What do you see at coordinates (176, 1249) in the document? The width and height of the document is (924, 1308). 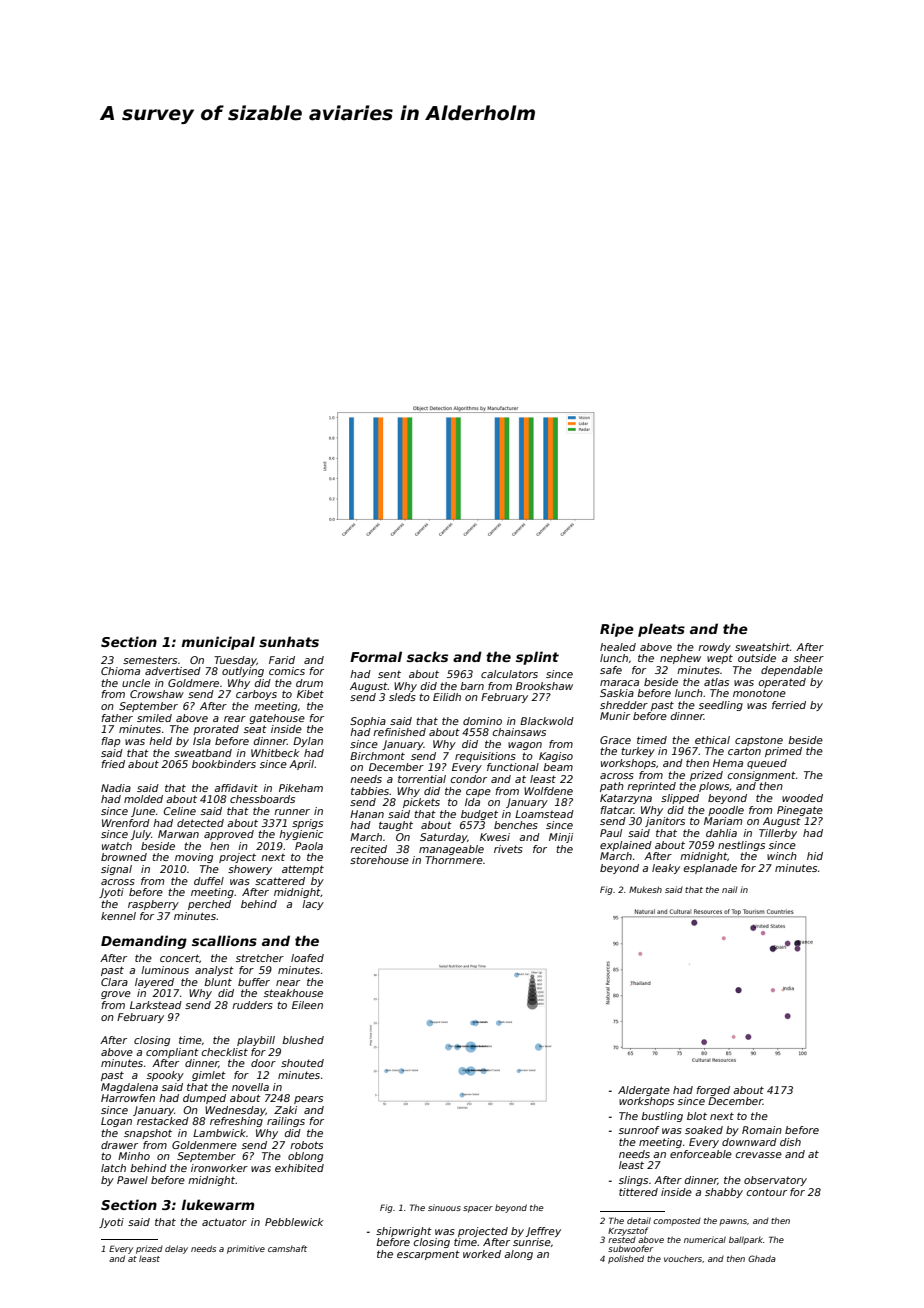 I see `delay` at bounding box center [176, 1249].
